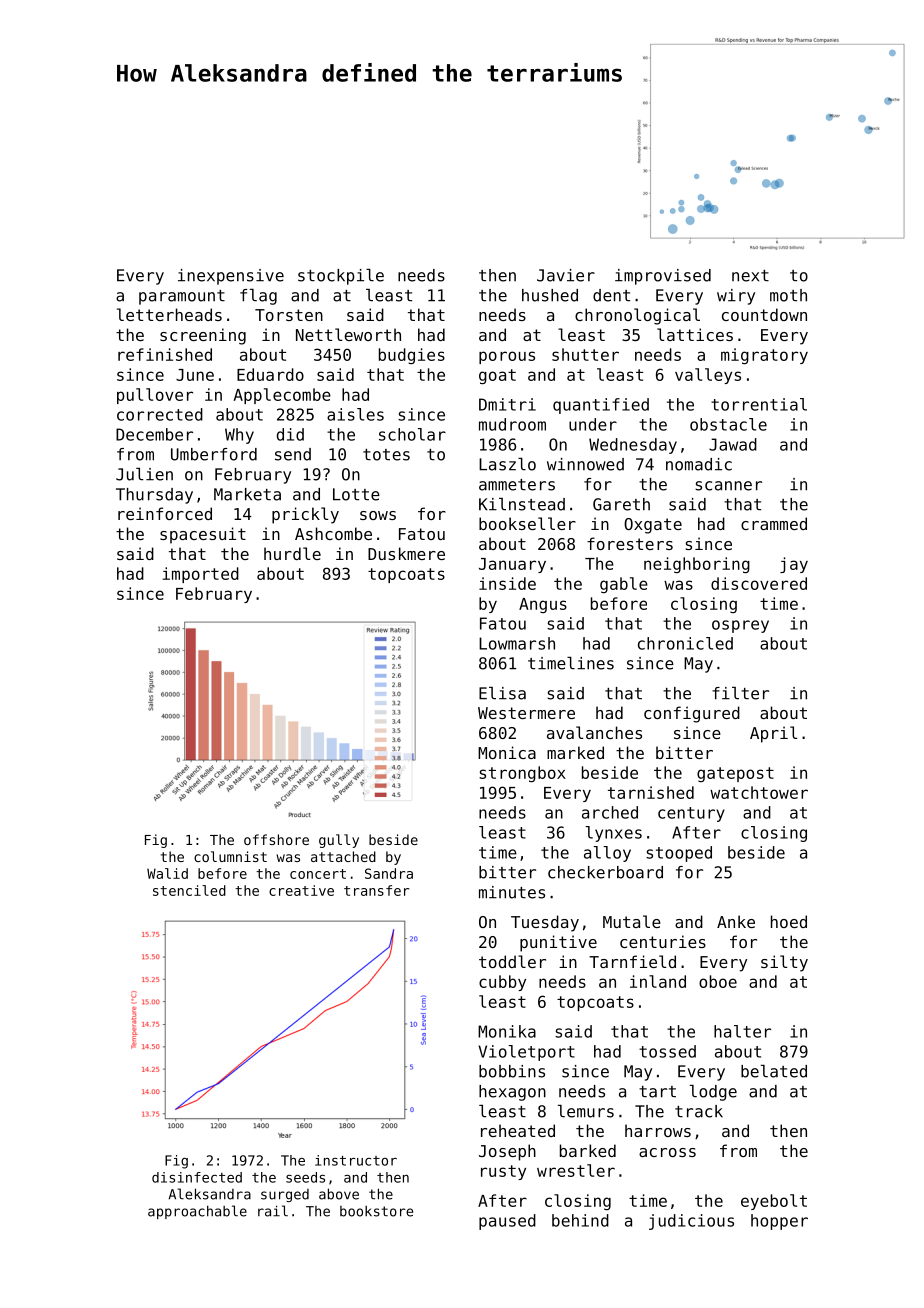 This screenshot has height=1308, width=924. What do you see at coordinates (774, 1071) in the screenshot?
I see `belated` at bounding box center [774, 1071].
